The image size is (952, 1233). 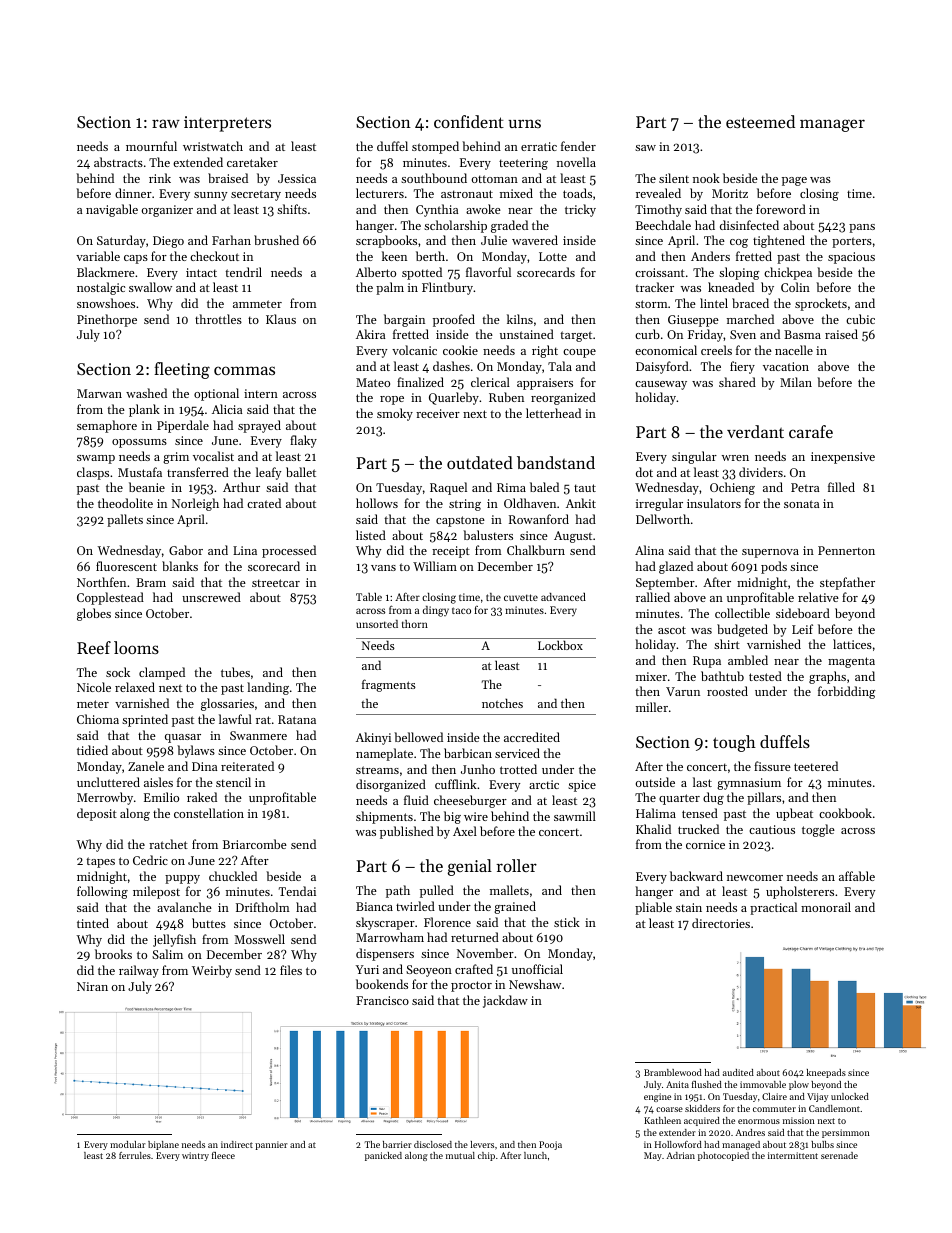 I want to click on brushed, so click(x=276, y=240).
